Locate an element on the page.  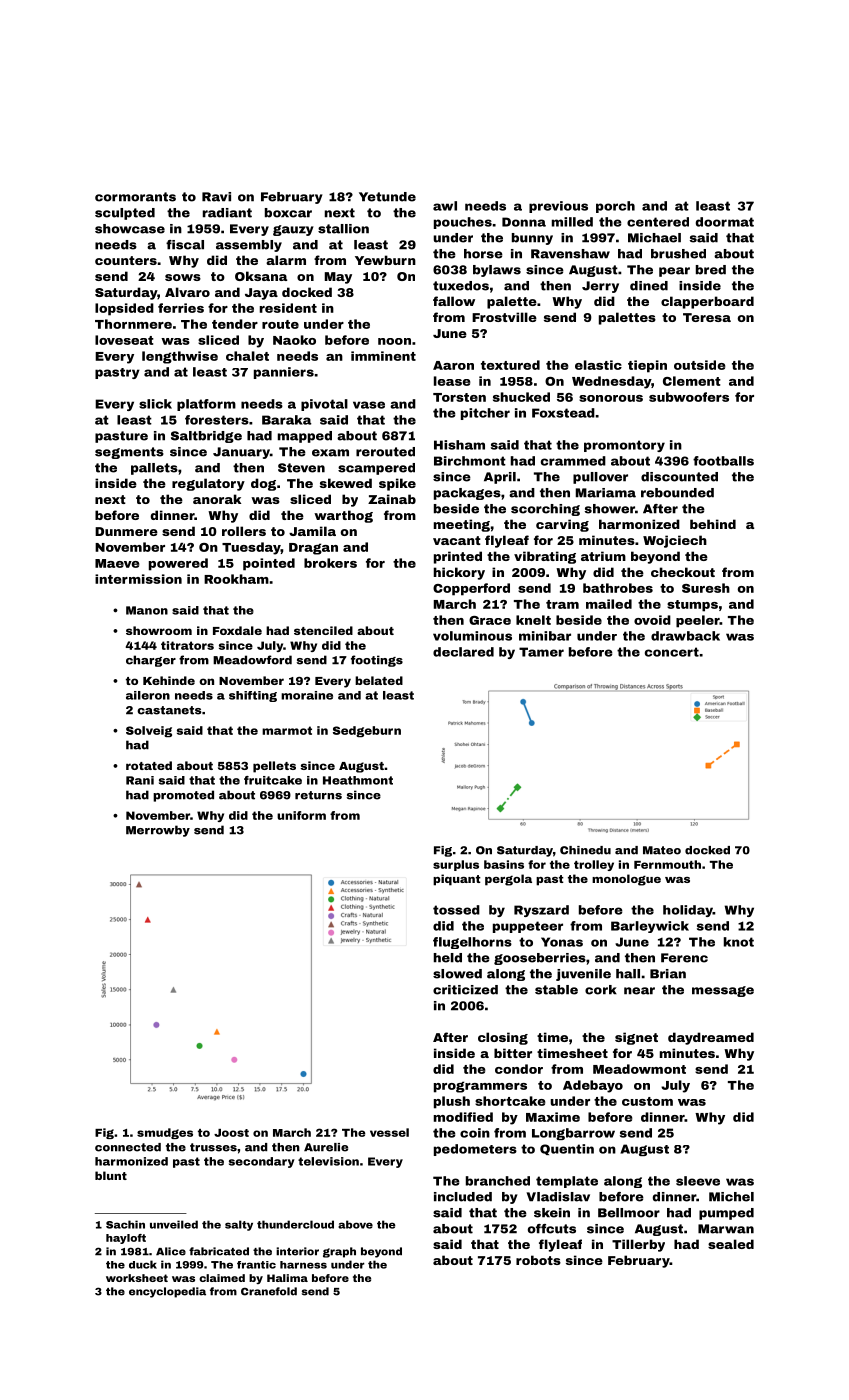
Solveig is located at coordinates (149, 731).
